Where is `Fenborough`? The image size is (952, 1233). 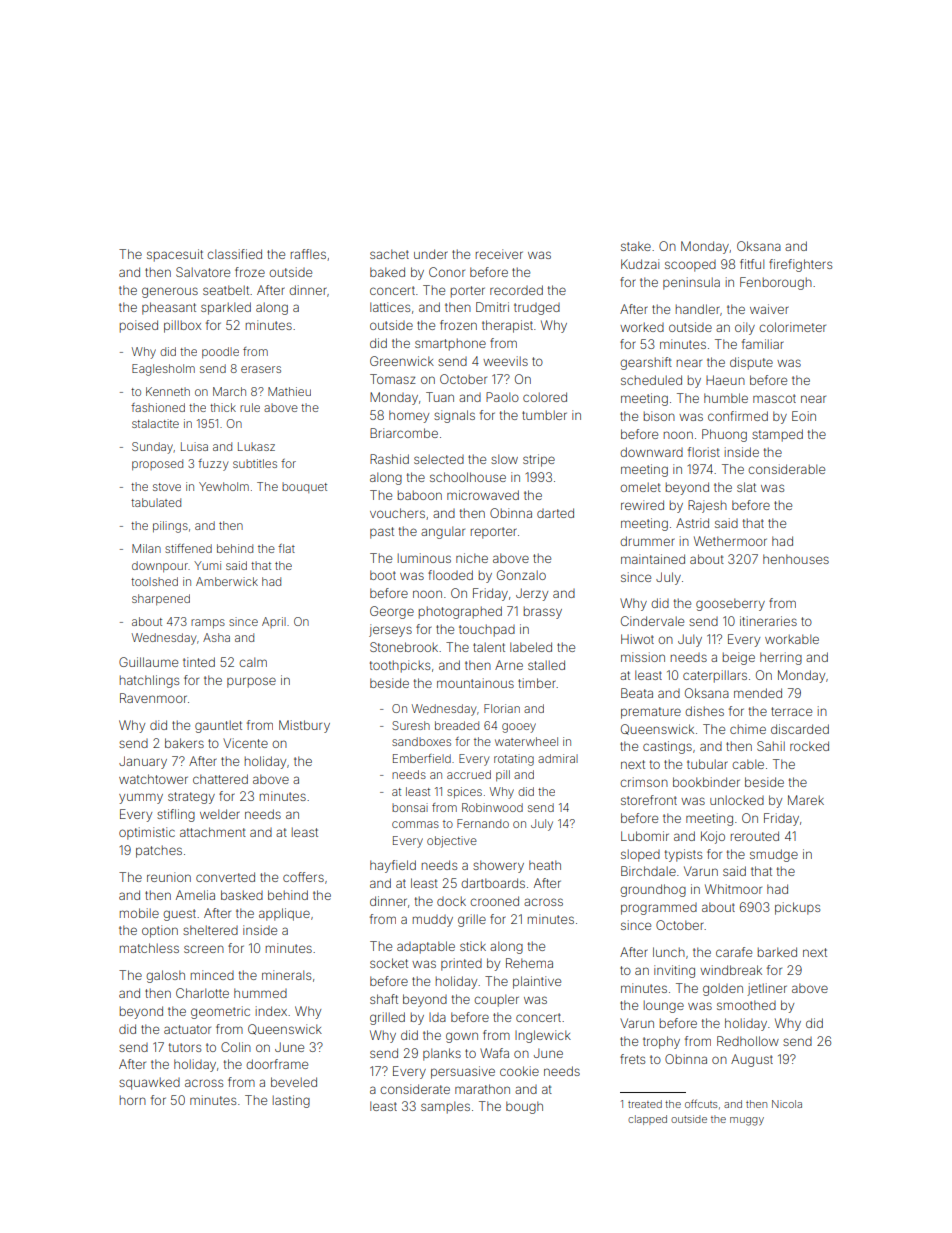 Fenborough is located at coordinates (776, 283).
